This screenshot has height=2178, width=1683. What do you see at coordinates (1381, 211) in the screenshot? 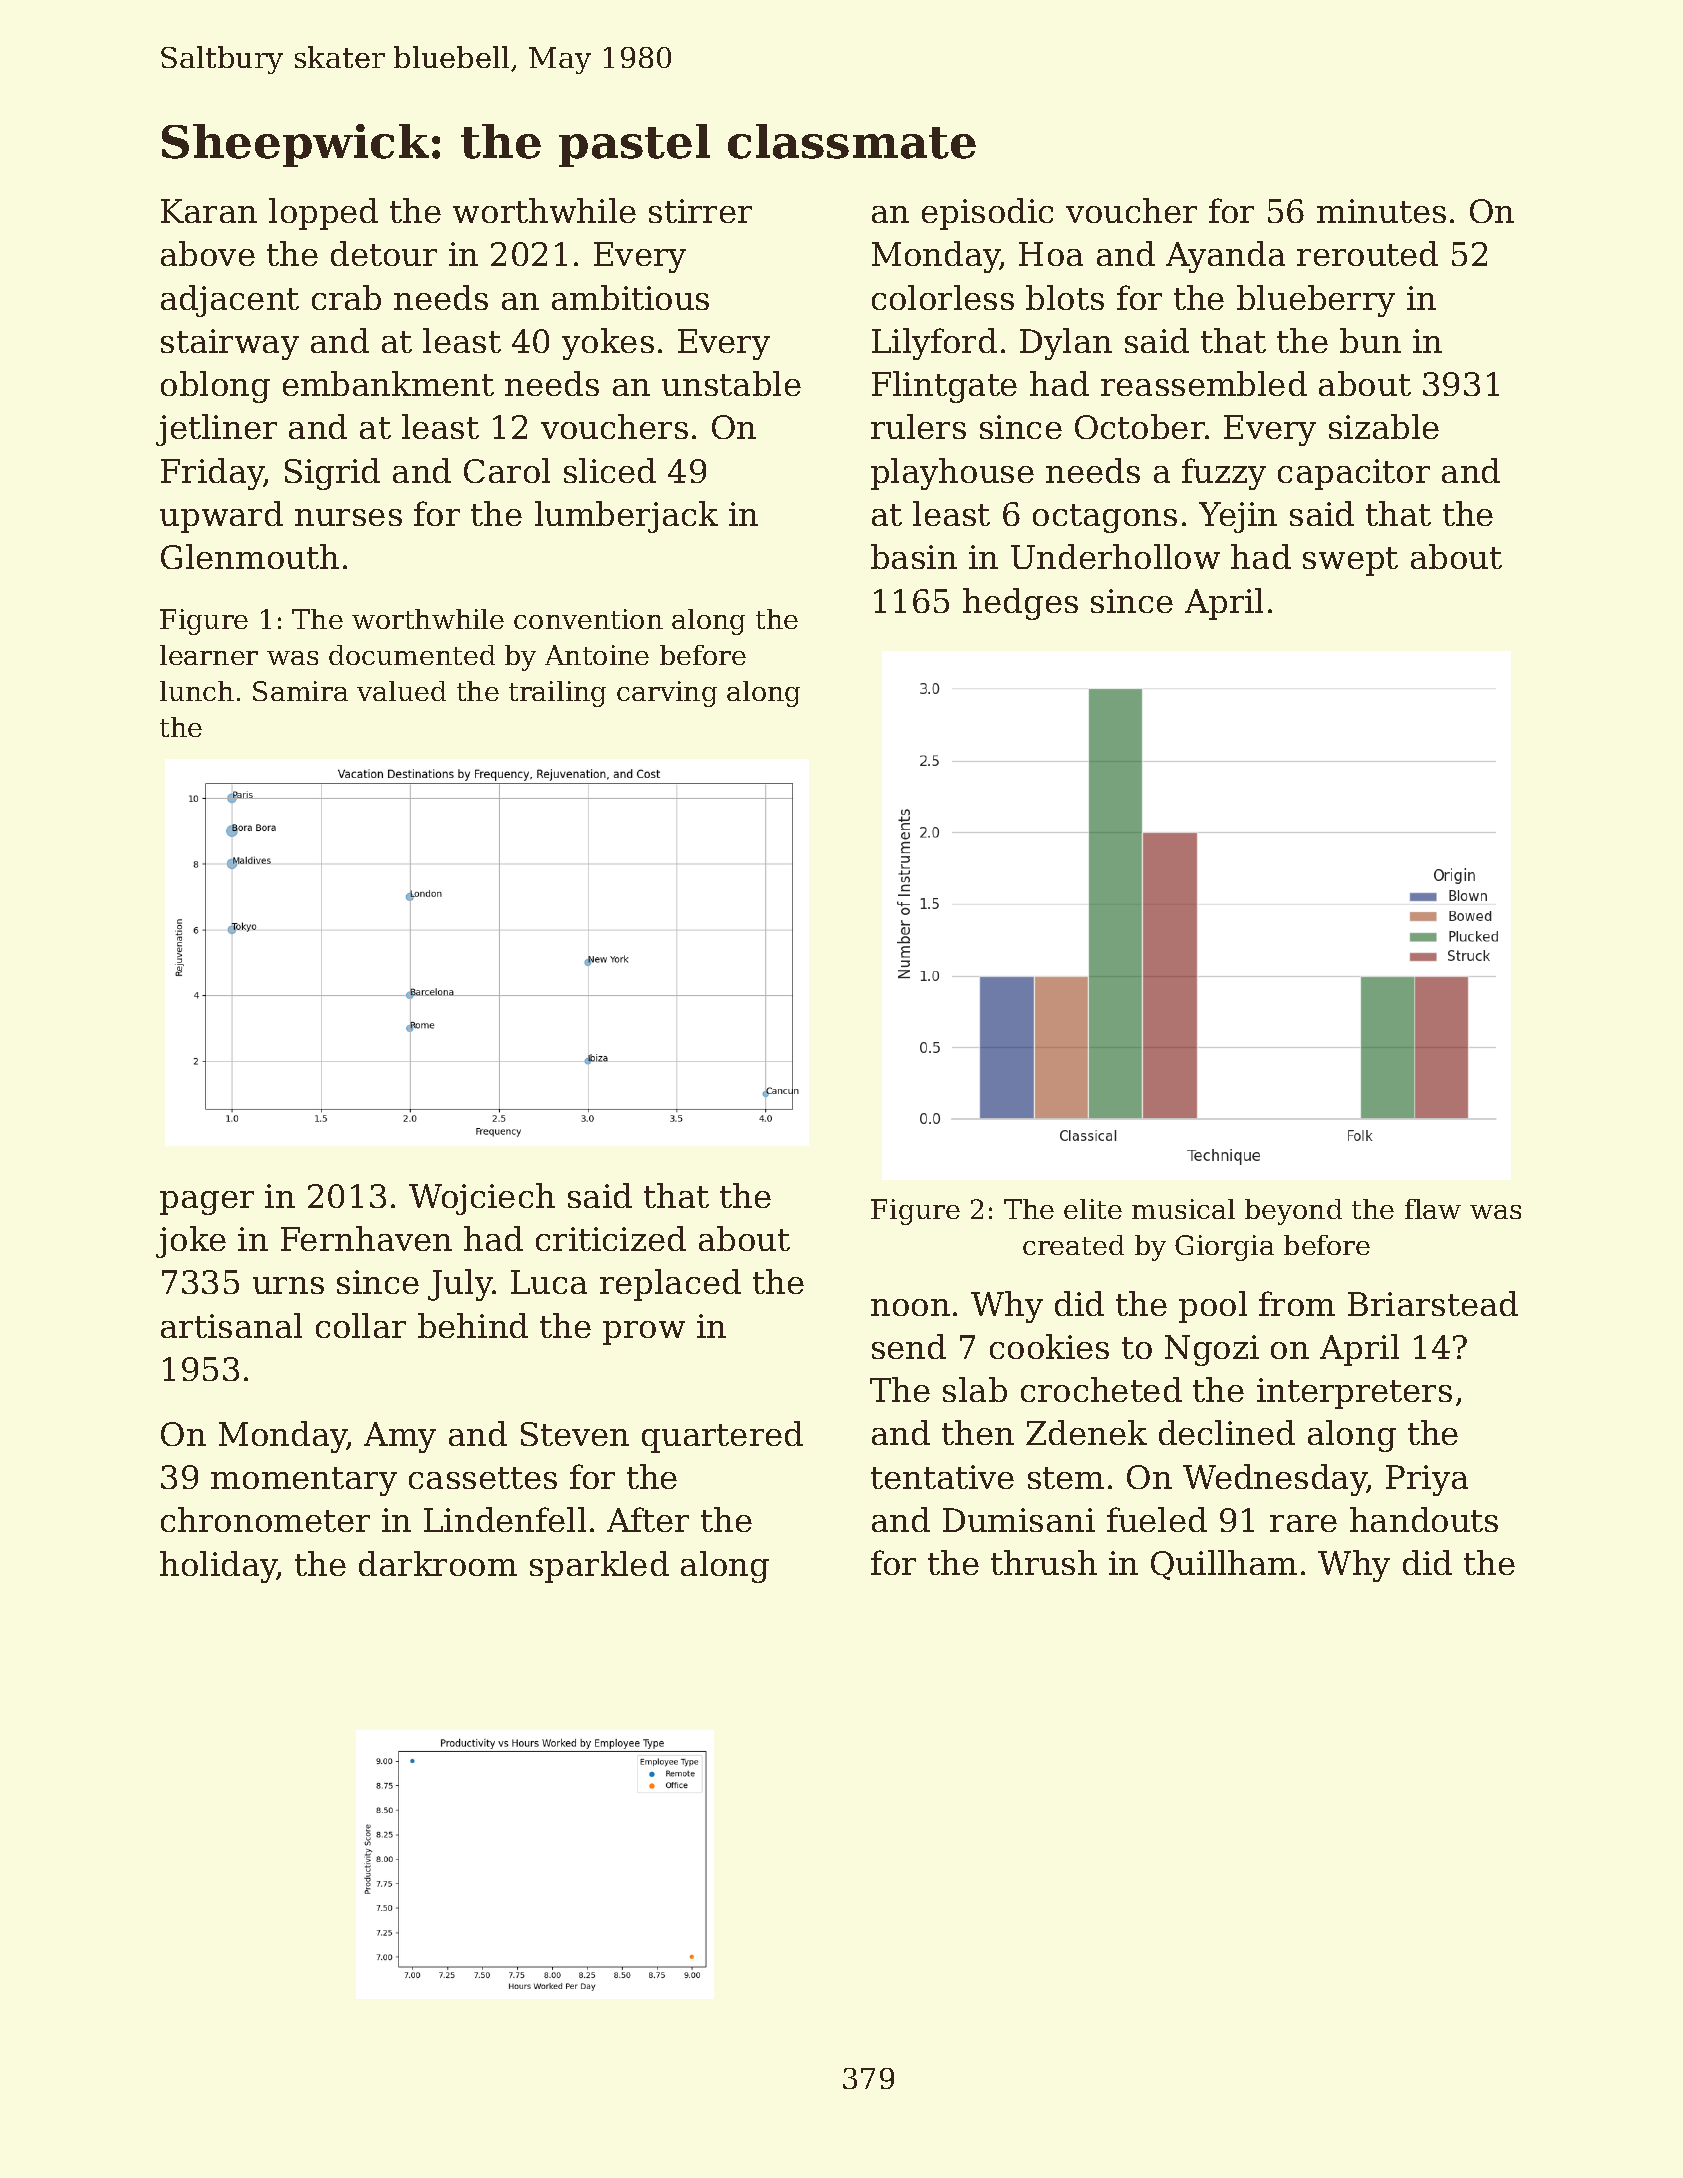
I see `minutes` at bounding box center [1381, 211].
